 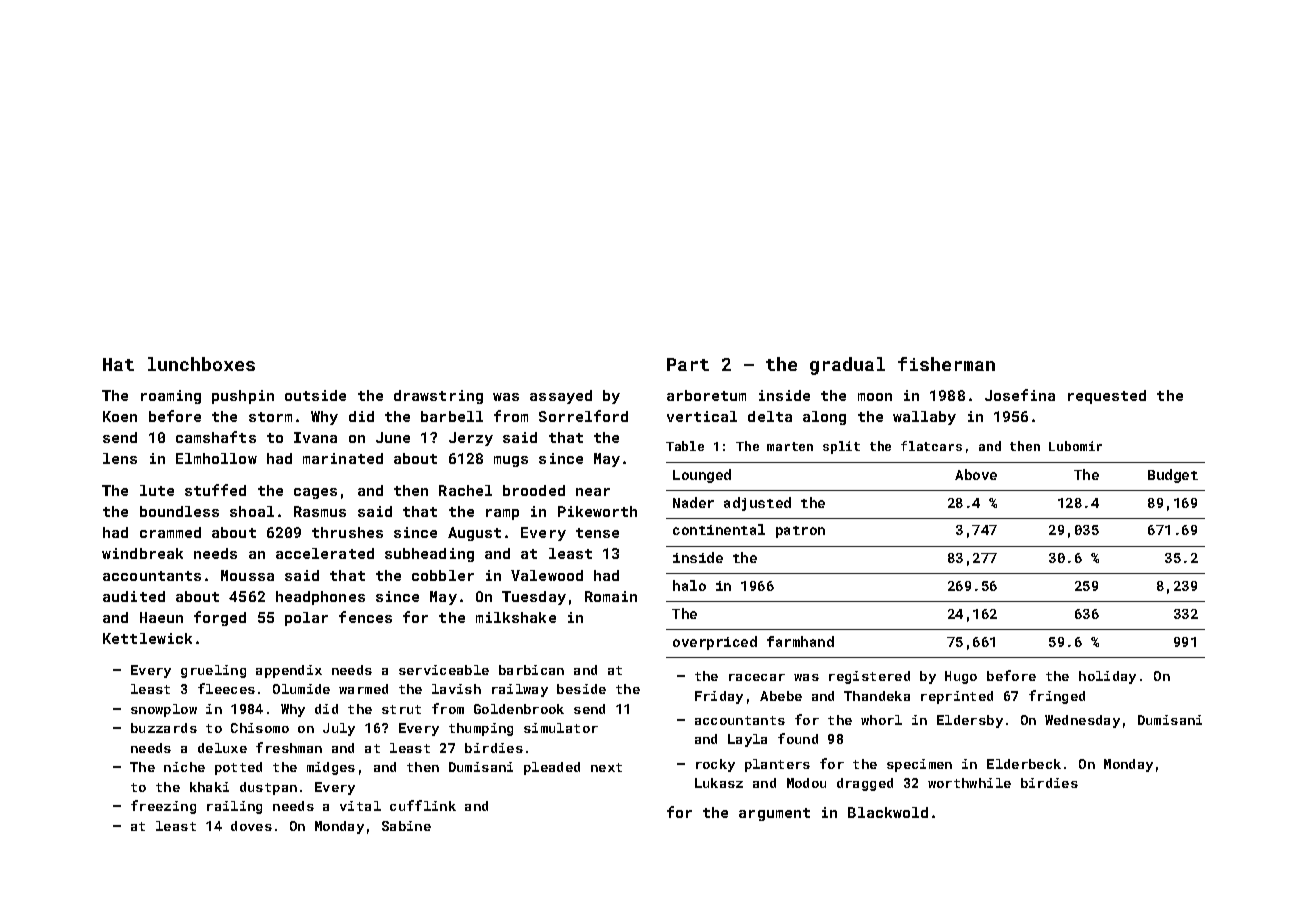 I want to click on windbreak, so click(x=142, y=553).
